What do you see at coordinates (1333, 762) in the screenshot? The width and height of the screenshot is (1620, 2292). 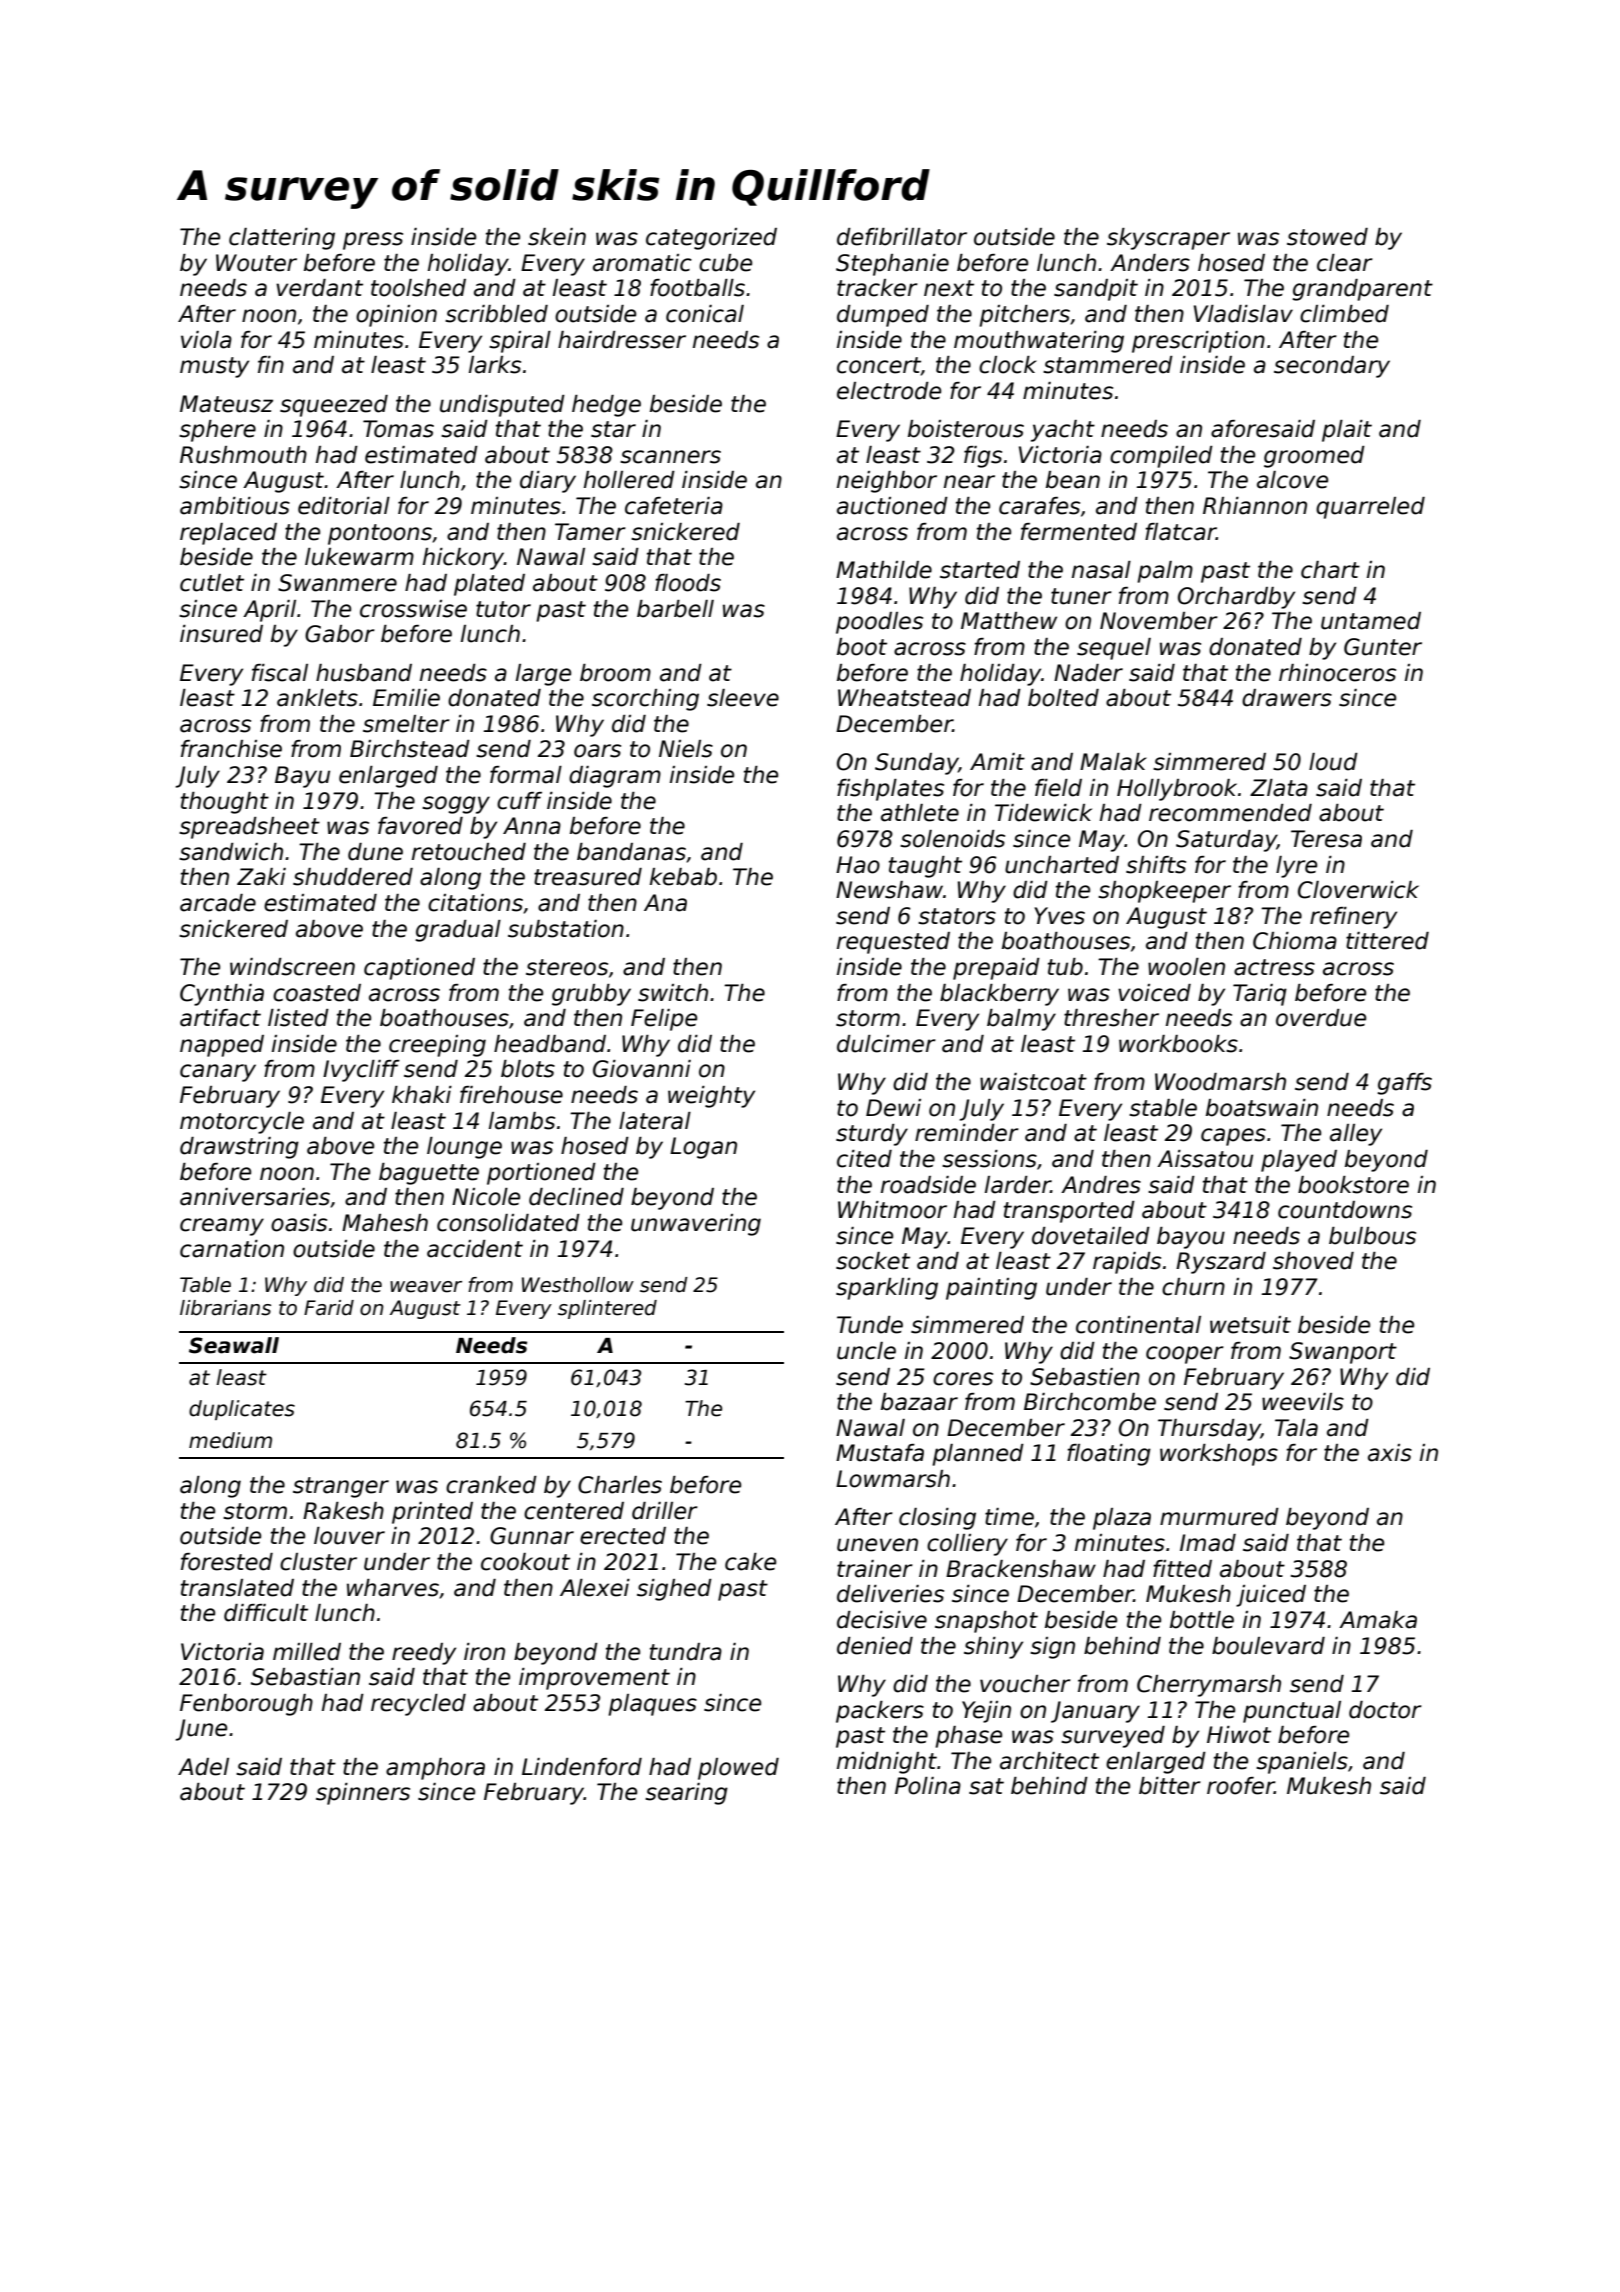 I see `loud` at bounding box center [1333, 762].
